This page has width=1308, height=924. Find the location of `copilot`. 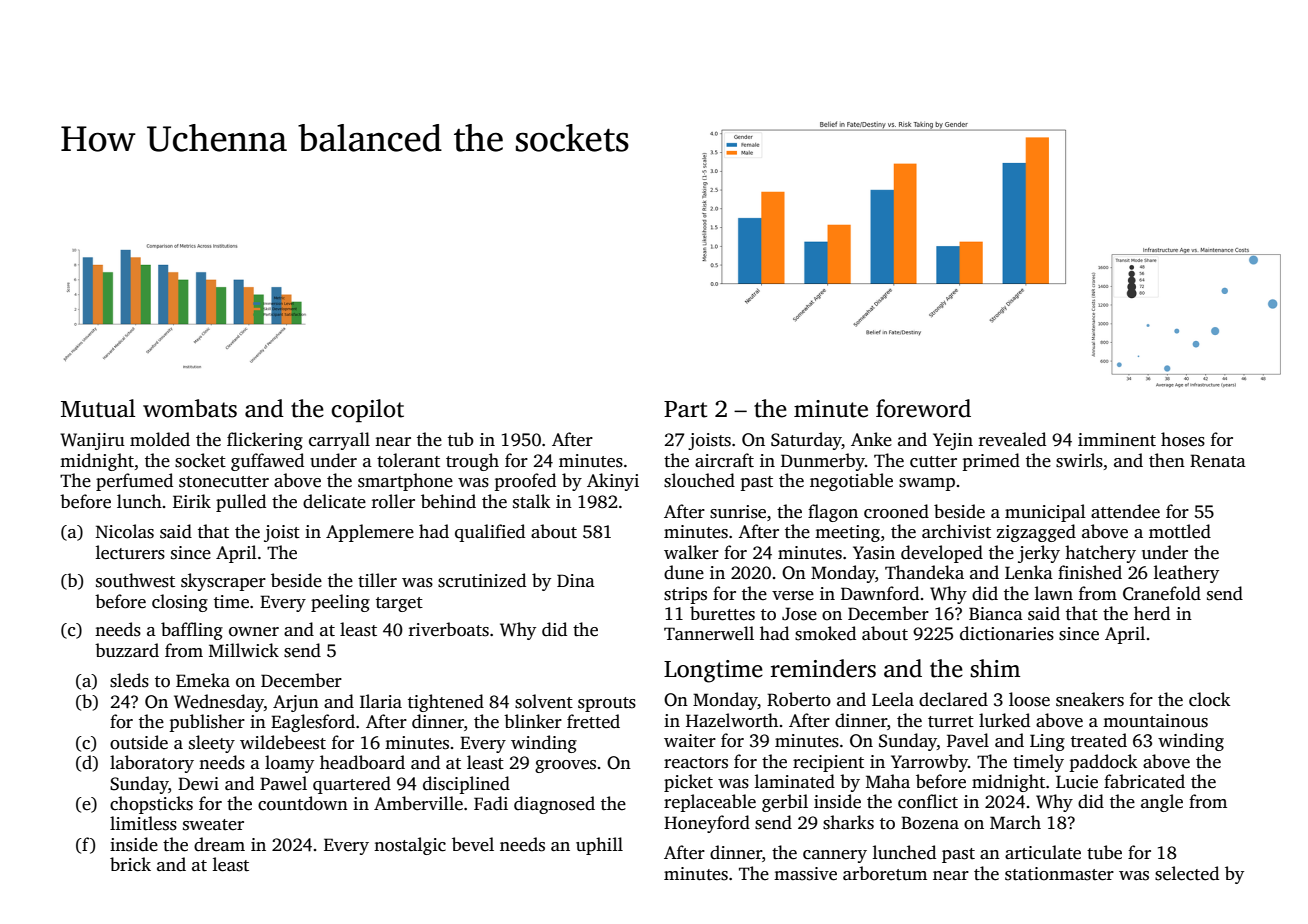

copilot is located at coordinates (367, 411).
